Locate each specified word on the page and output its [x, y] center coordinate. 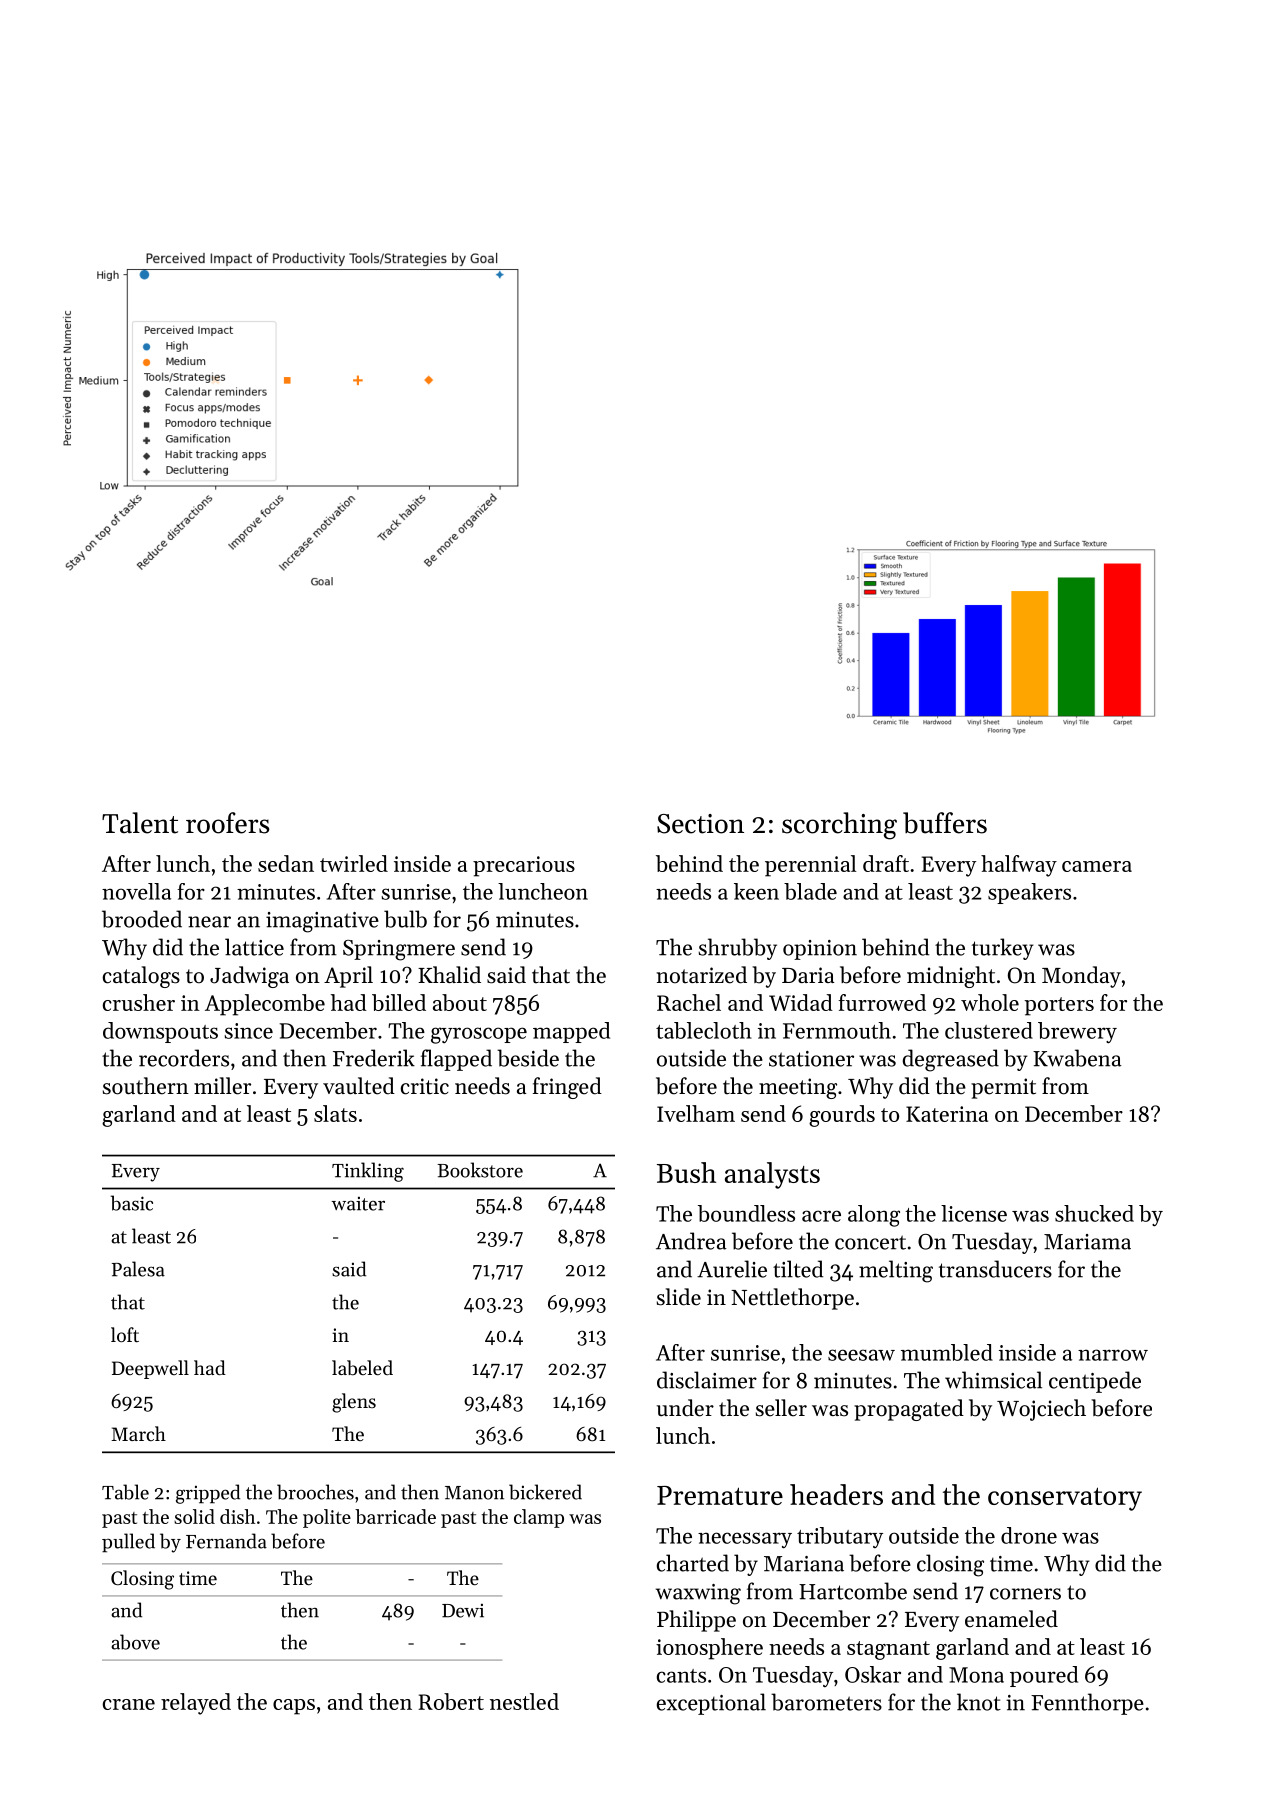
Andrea [691, 1241]
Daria [808, 975]
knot [979, 1702]
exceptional [711, 1704]
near [209, 922]
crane [129, 1704]
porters [1059, 1006]
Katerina [947, 1114]
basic [132, 1203]
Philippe [696, 1621]
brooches [315, 1492]
